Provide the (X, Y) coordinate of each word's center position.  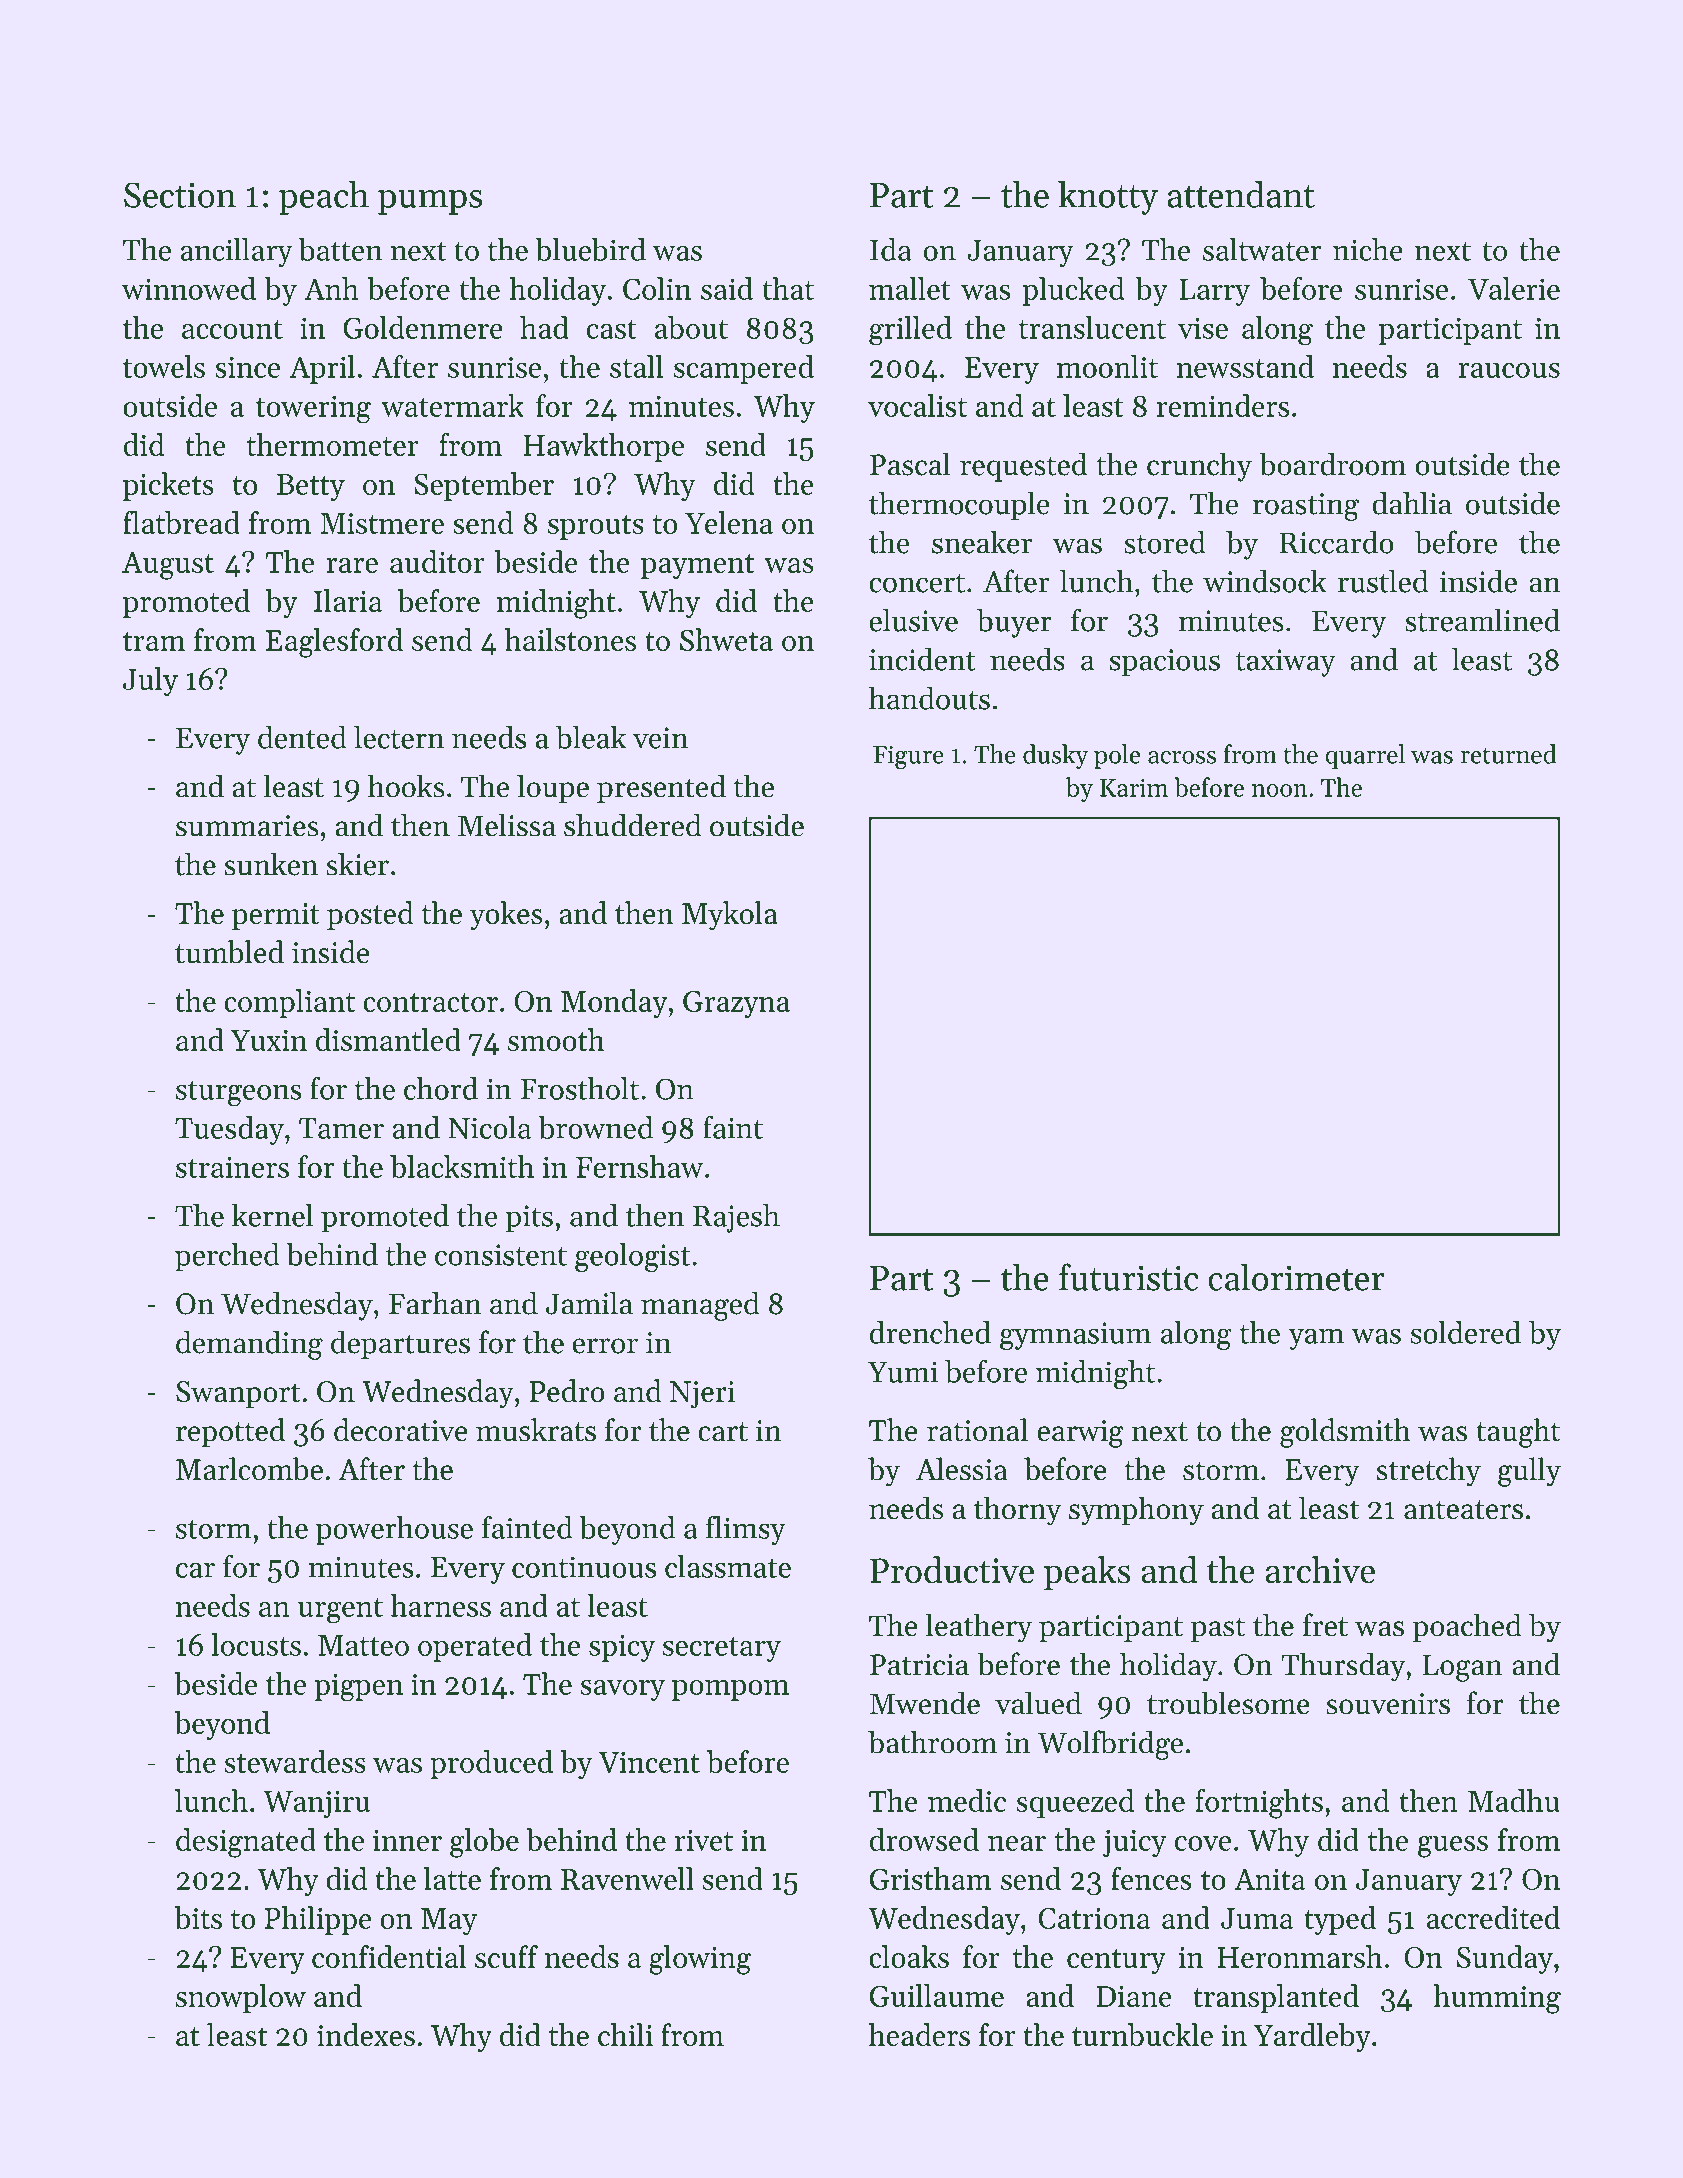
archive (1320, 1570)
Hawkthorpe (603, 447)
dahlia (1412, 503)
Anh (331, 288)
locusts (256, 1644)
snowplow (241, 1998)
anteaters (1463, 1510)
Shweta (726, 639)
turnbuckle (1142, 2034)
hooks (406, 786)
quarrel (1365, 756)
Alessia (961, 1469)
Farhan (435, 1303)
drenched (930, 1332)
